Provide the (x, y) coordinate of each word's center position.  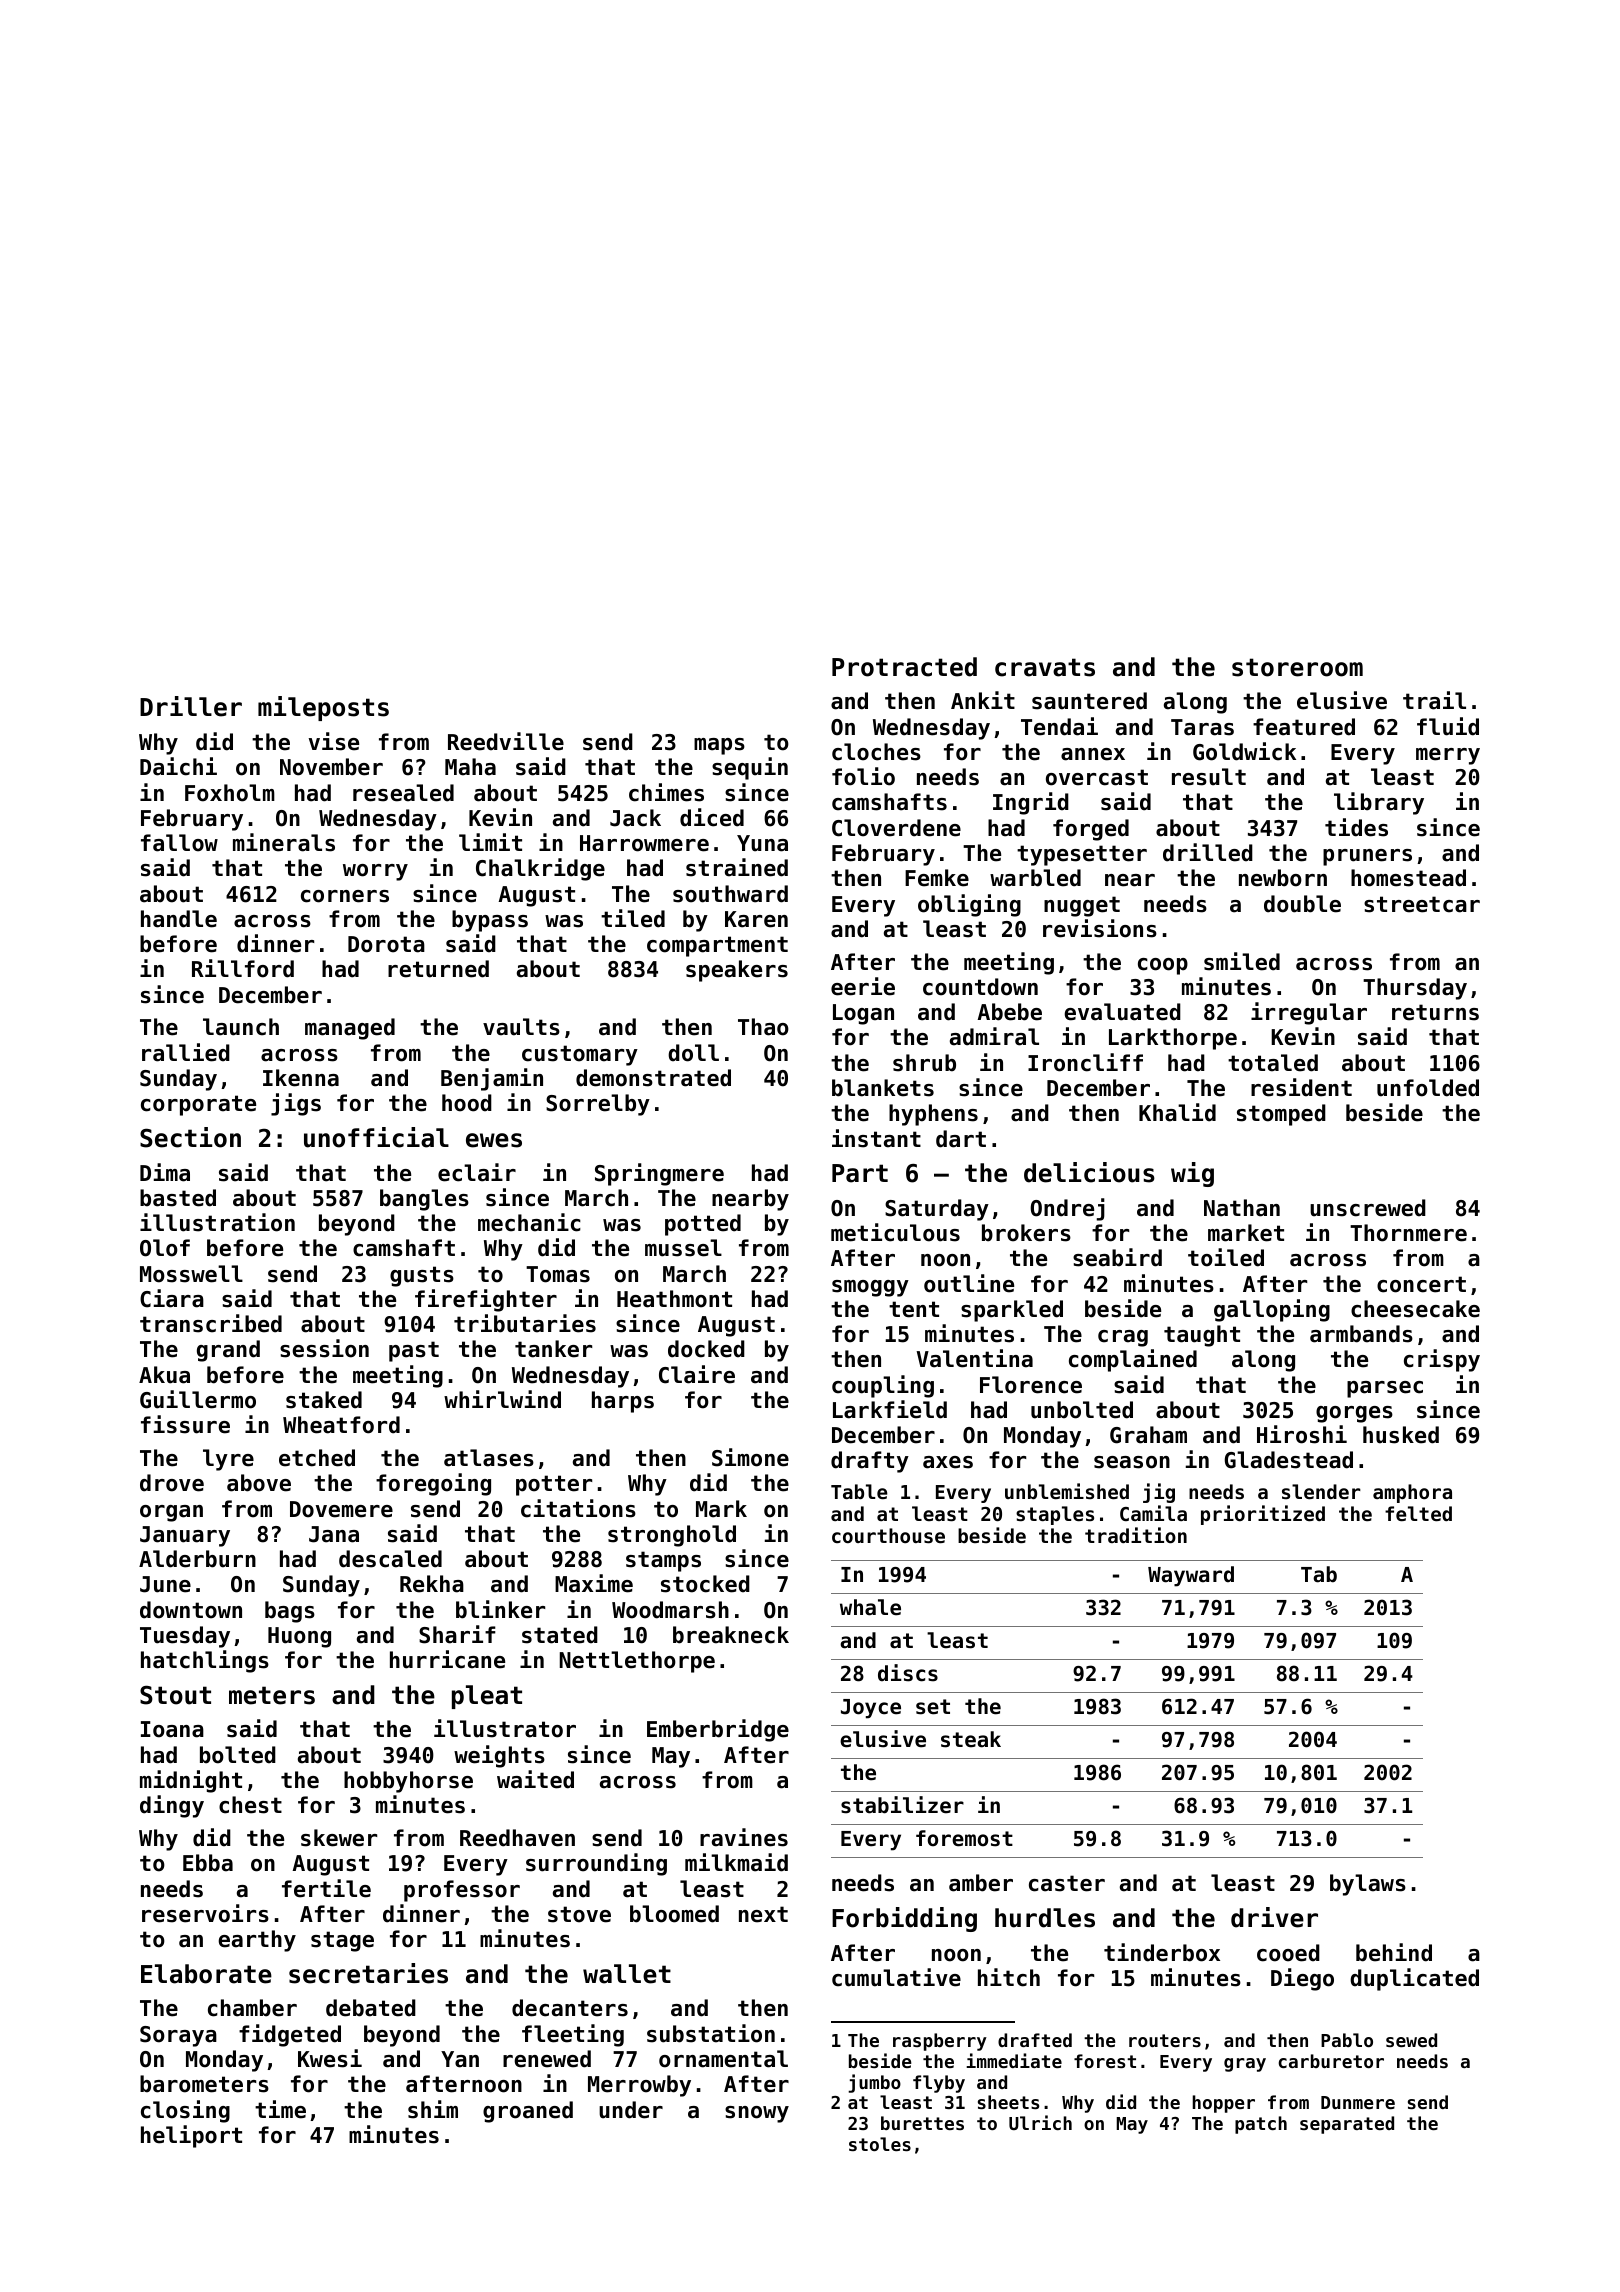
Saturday (937, 1210)
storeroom (1297, 667)
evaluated (1122, 1012)
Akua (164, 1375)
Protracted (904, 667)
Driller (191, 706)
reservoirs (205, 1913)
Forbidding (904, 1919)
